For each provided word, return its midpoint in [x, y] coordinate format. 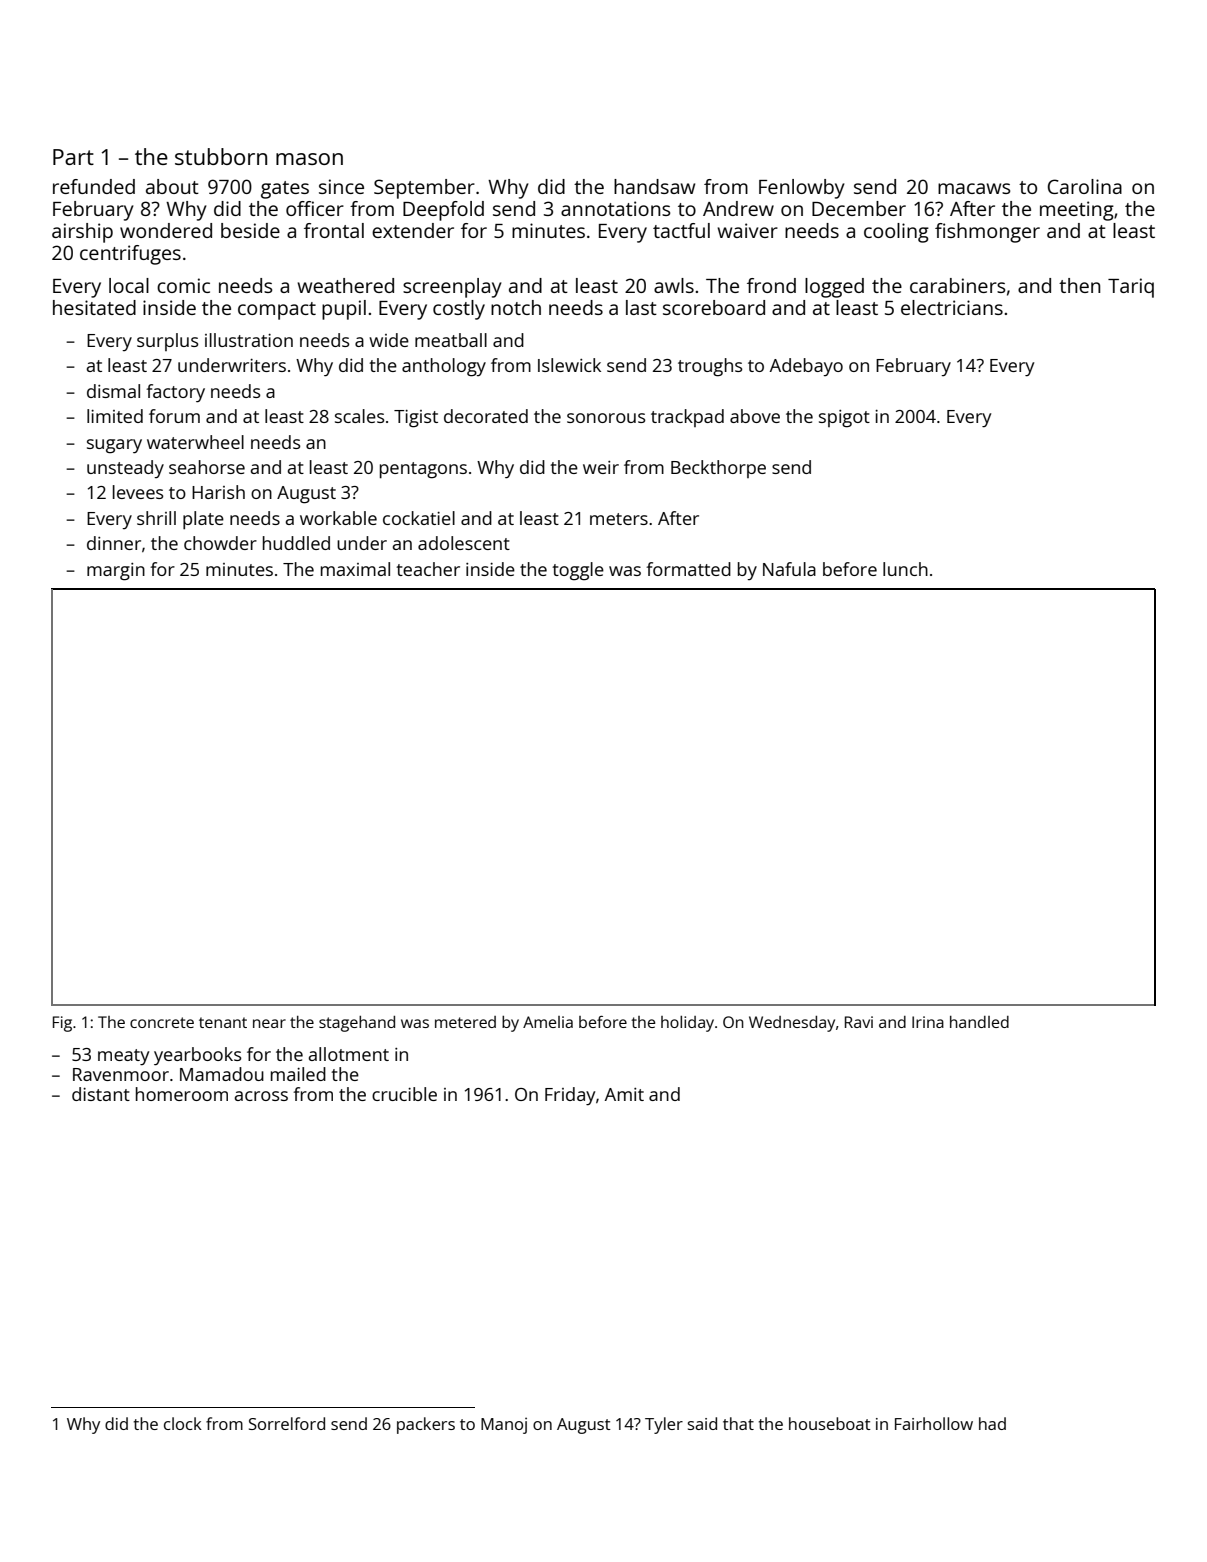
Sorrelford [287, 1423]
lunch [905, 569]
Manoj [504, 1425]
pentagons [423, 470]
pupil [344, 310]
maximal [355, 569]
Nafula [789, 569]
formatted [688, 569]
